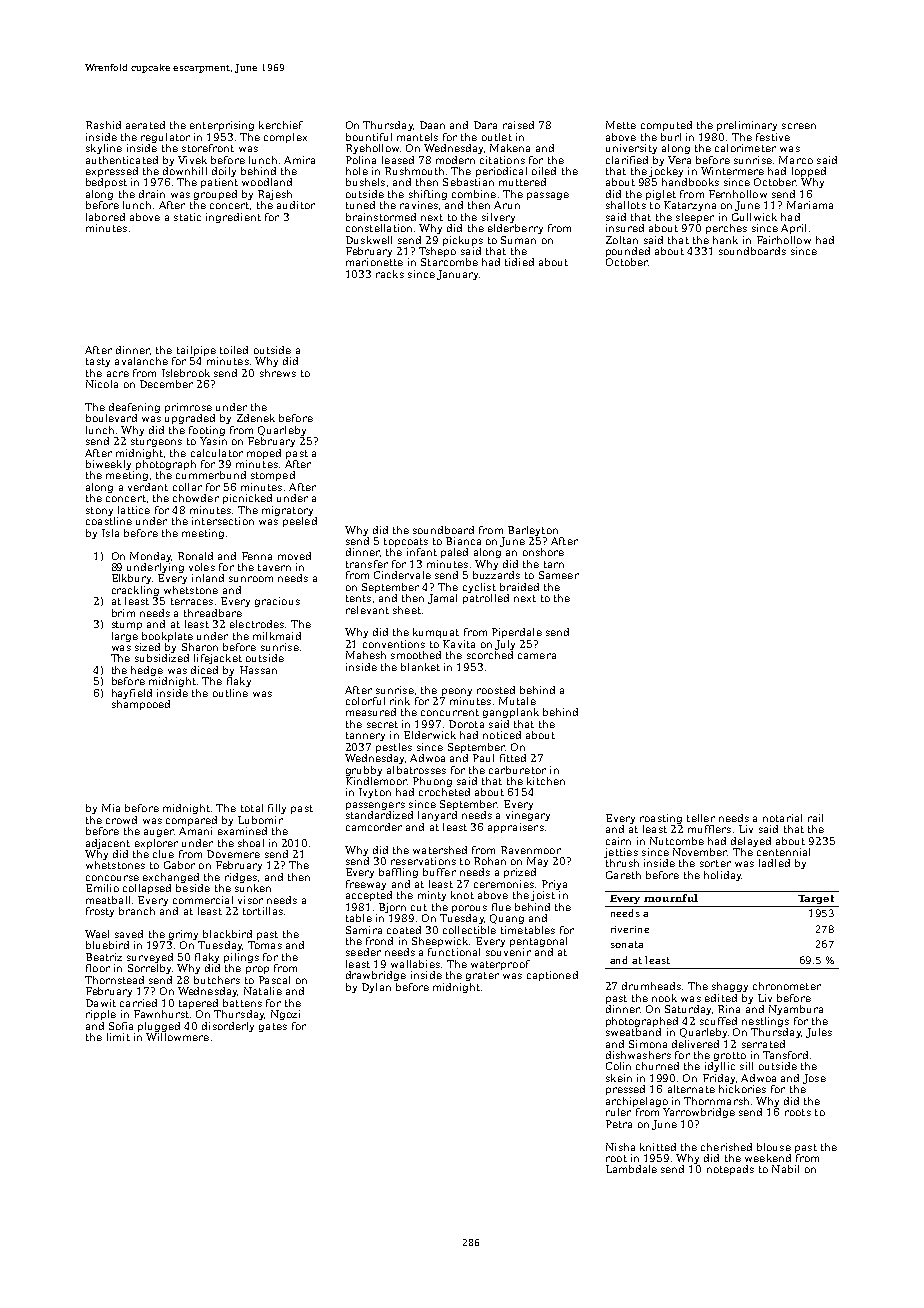 This document has height=1308, width=924. I want to click on January, so click(457, 275).
